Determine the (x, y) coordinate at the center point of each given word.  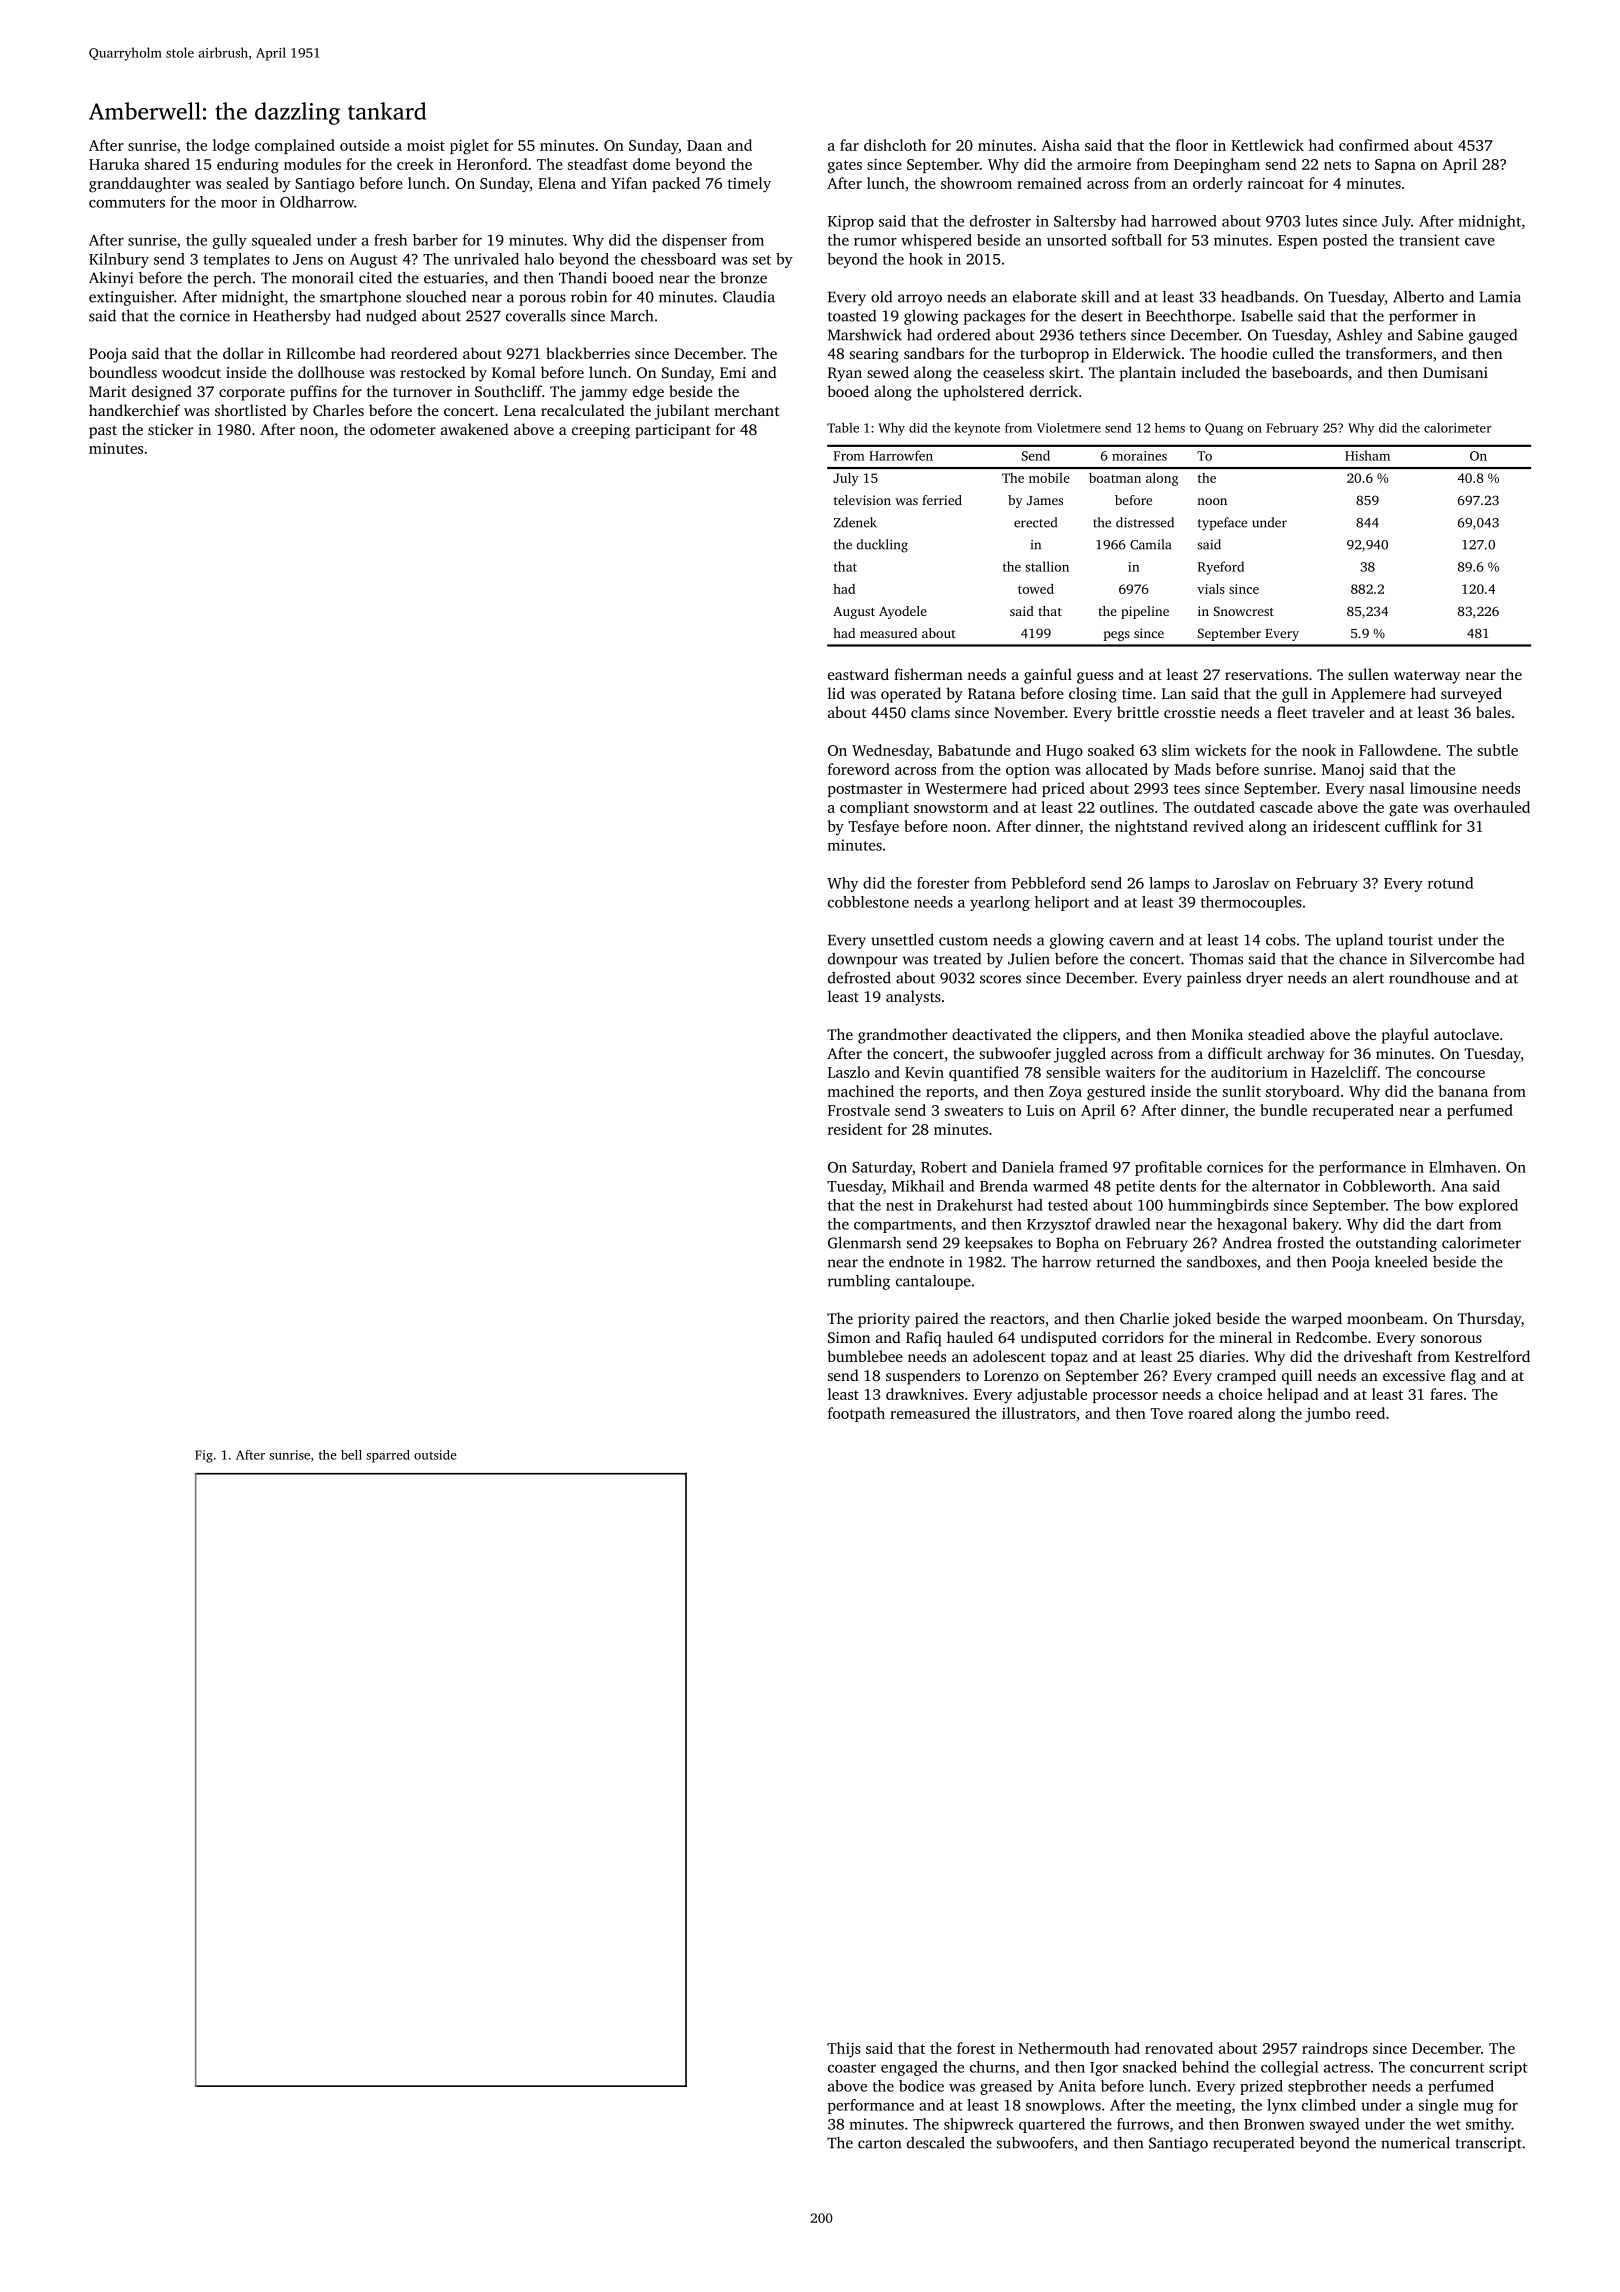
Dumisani (1455, 372)
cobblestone (868, 902)
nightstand (1151, 828)
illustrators (1039, 1413)
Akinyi (111, 279)
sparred (388, 1456)
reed (1370, 1413)
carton (879, 2144)
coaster (852, 2068)
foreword (859, 769)
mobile (1049, 478)
